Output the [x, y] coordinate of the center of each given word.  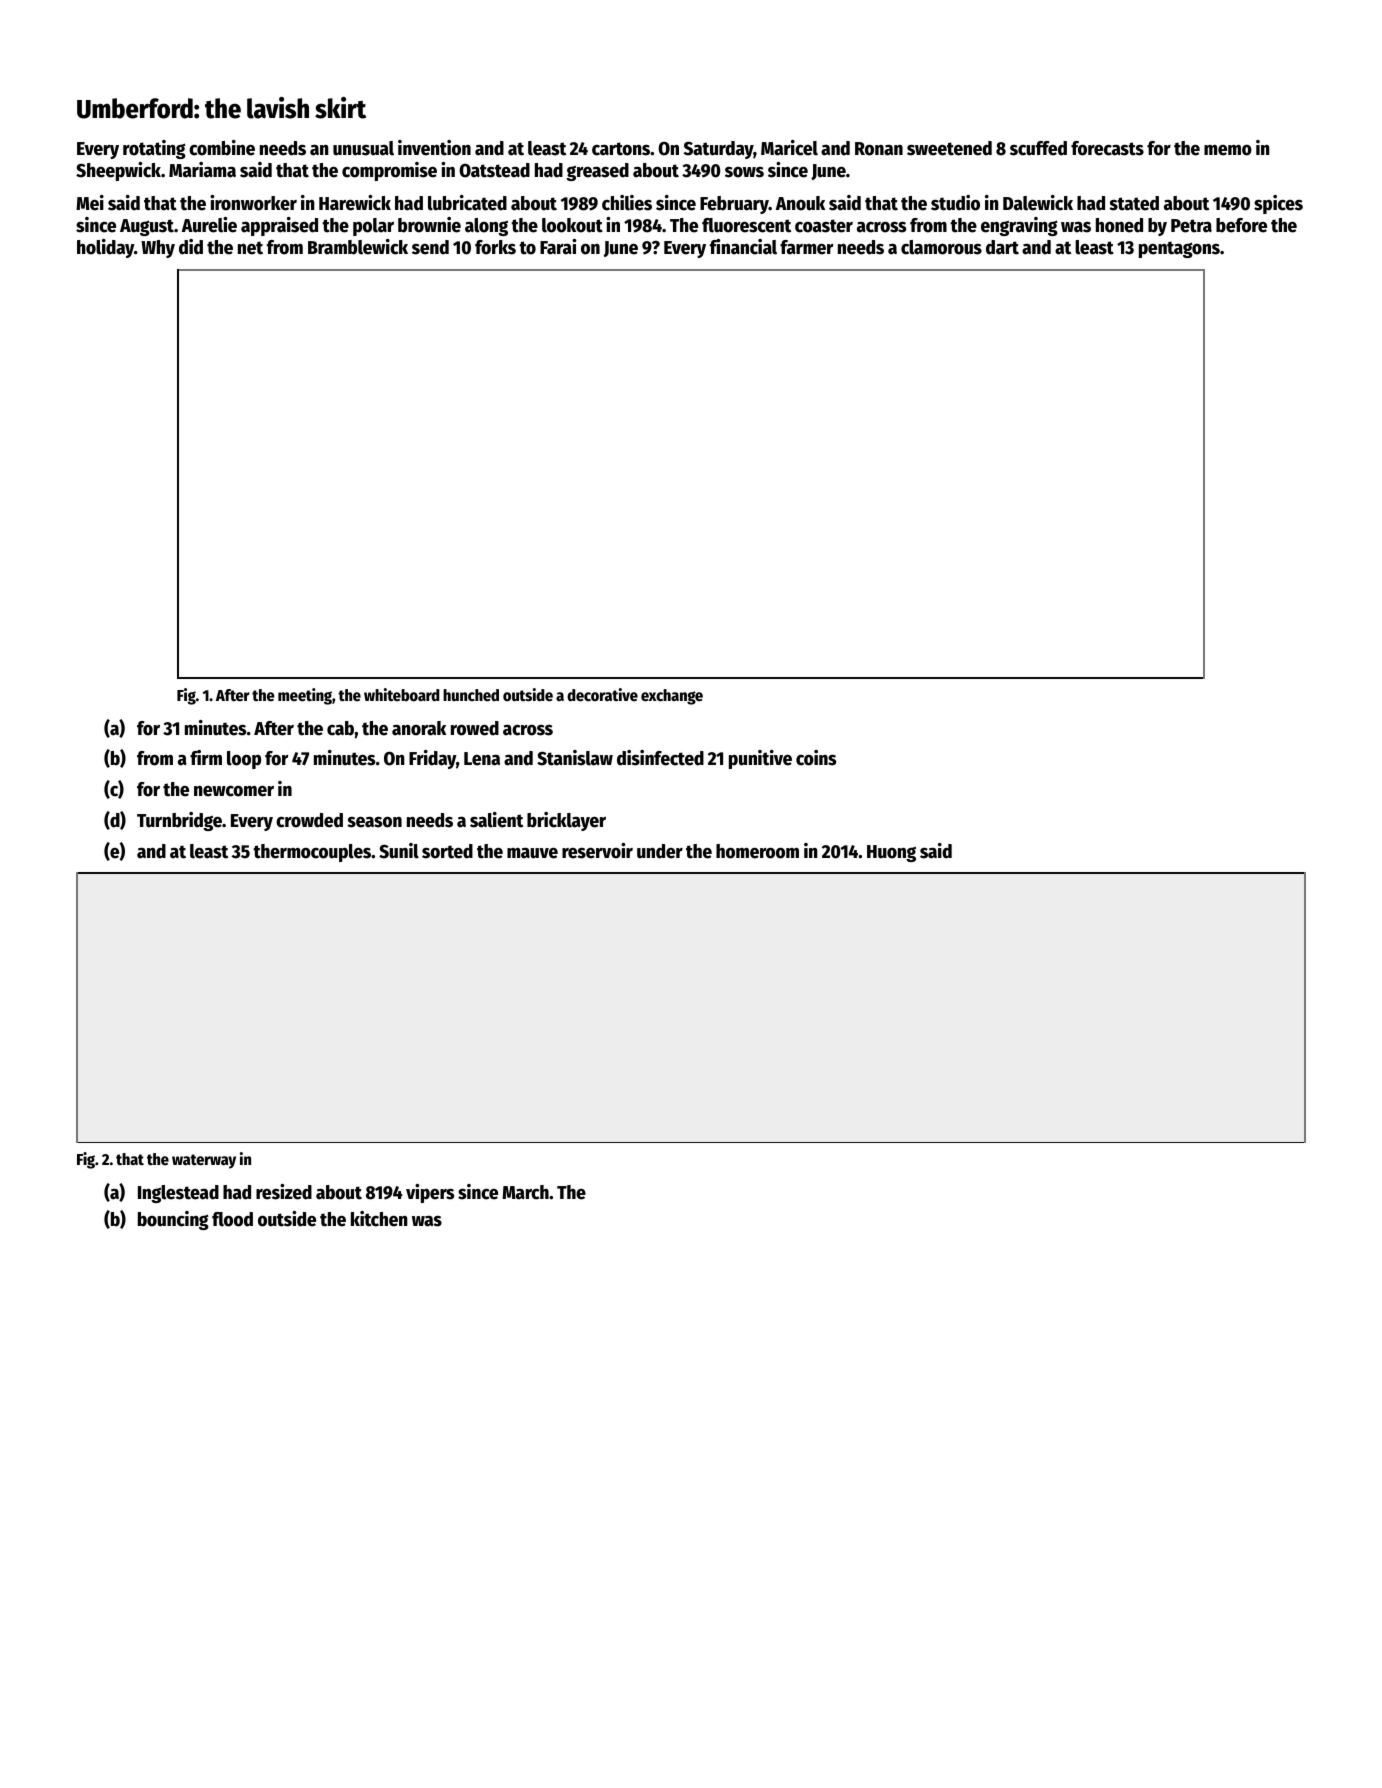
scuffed [1038, 148]
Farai [558, 247]
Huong [891, 853]
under [660, 851]
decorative [602, 695]
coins [816, 758]
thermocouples [312, 853]
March [525, 1192]
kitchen [379, 1219]
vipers [430, 1193]
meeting [305, 696]
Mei [90, 203]
